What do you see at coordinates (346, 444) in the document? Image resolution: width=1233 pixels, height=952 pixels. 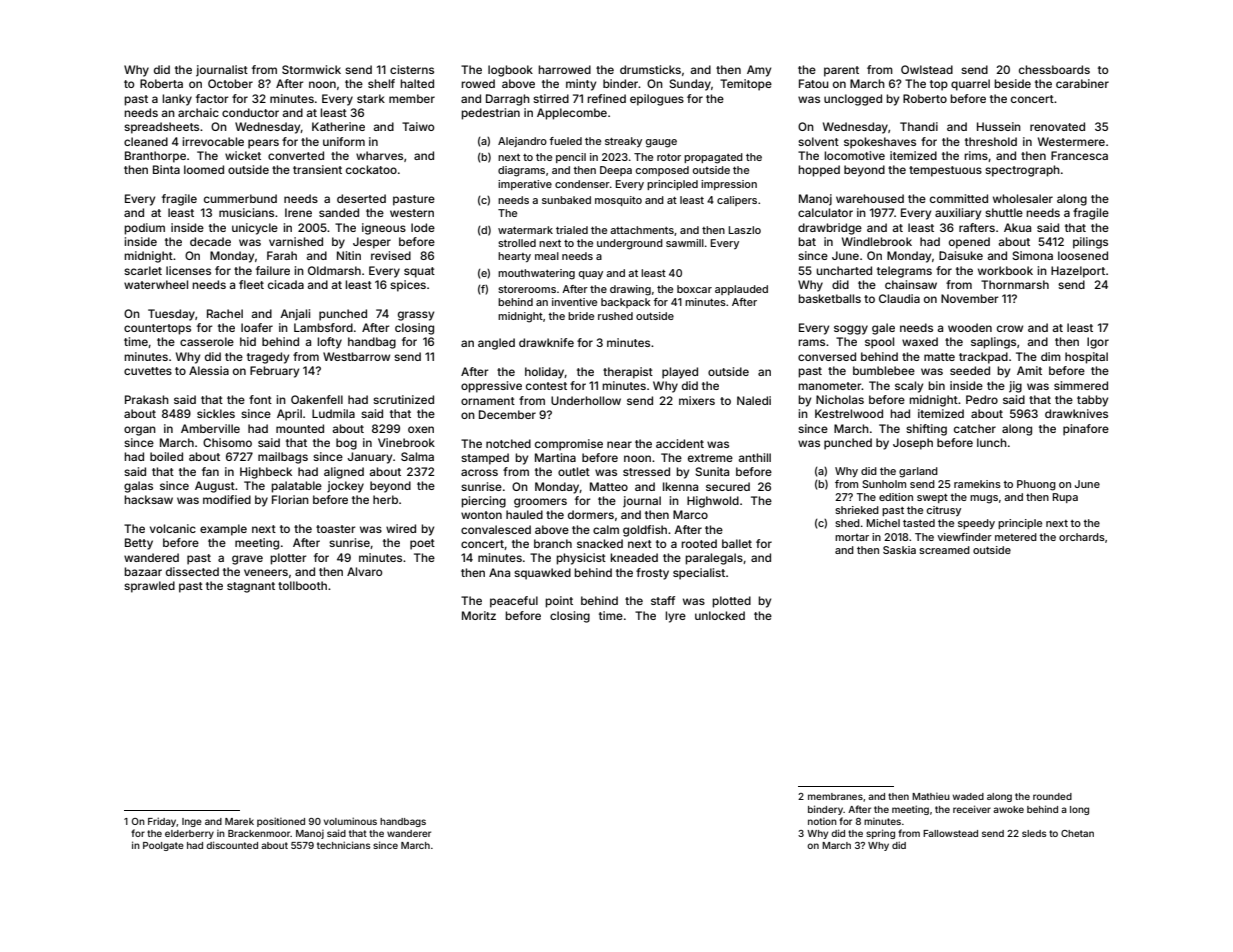 I see `bog` at bounding box center [346, 444].
